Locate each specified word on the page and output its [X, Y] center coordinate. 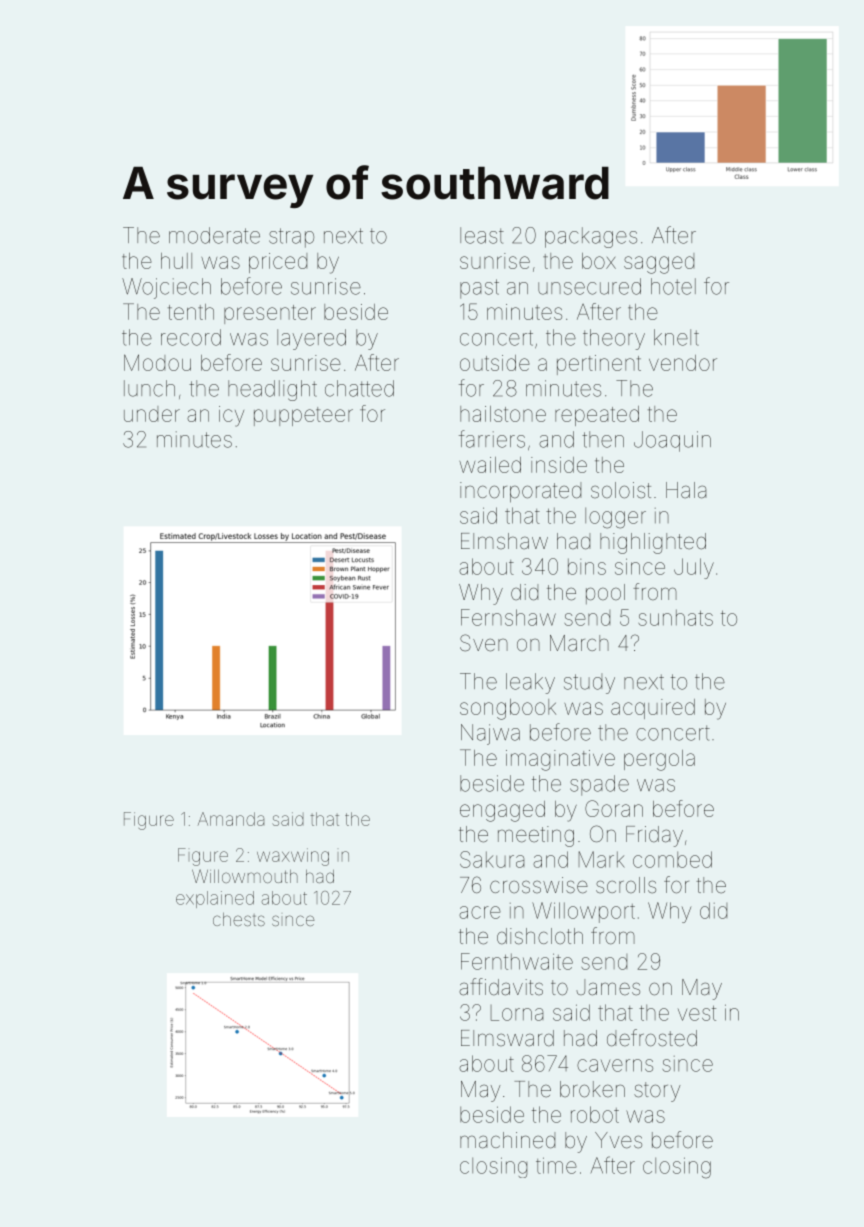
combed [672, 859]
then [603, 439]
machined [507, 1140]
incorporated [520, 492]
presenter [270, 314]
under [152, 414]
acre [480, 912]
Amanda [231, 819]
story [657, 1092]
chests [239, 919]
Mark [602, 859]
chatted [359, 388]
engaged [502, 811]
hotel [673, 286]
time [556, 1165]
